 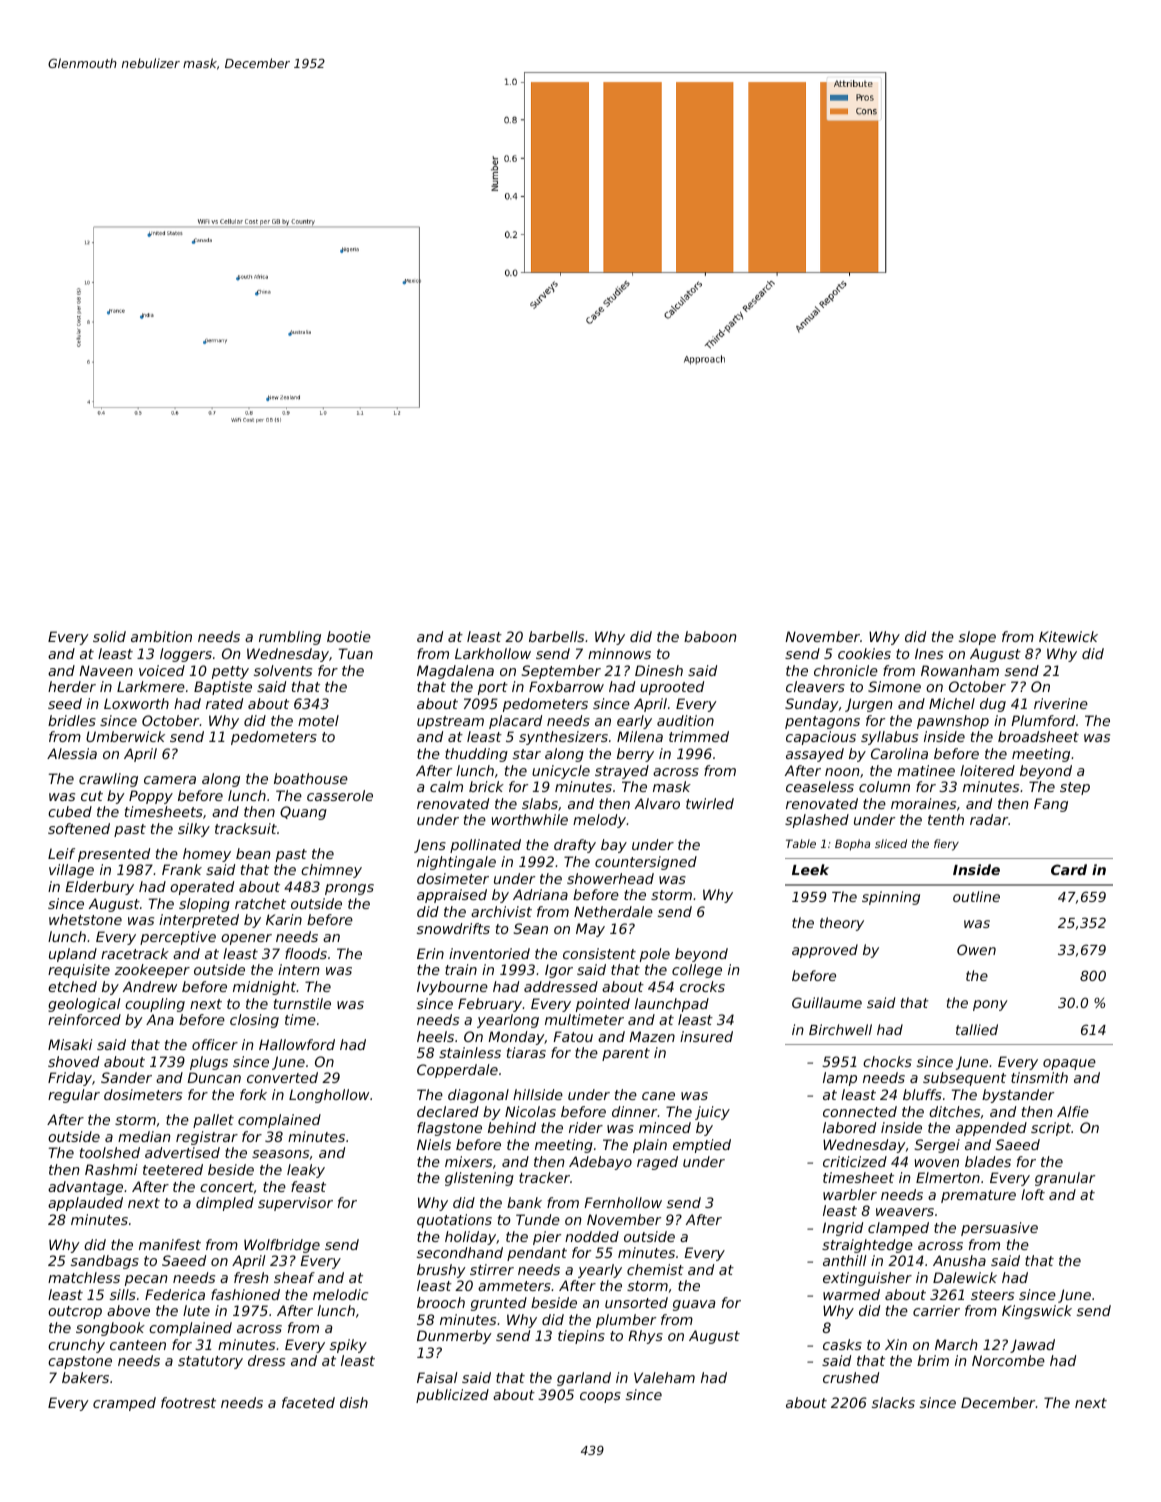 I want to click on outline, so click(x=976, y=896).
